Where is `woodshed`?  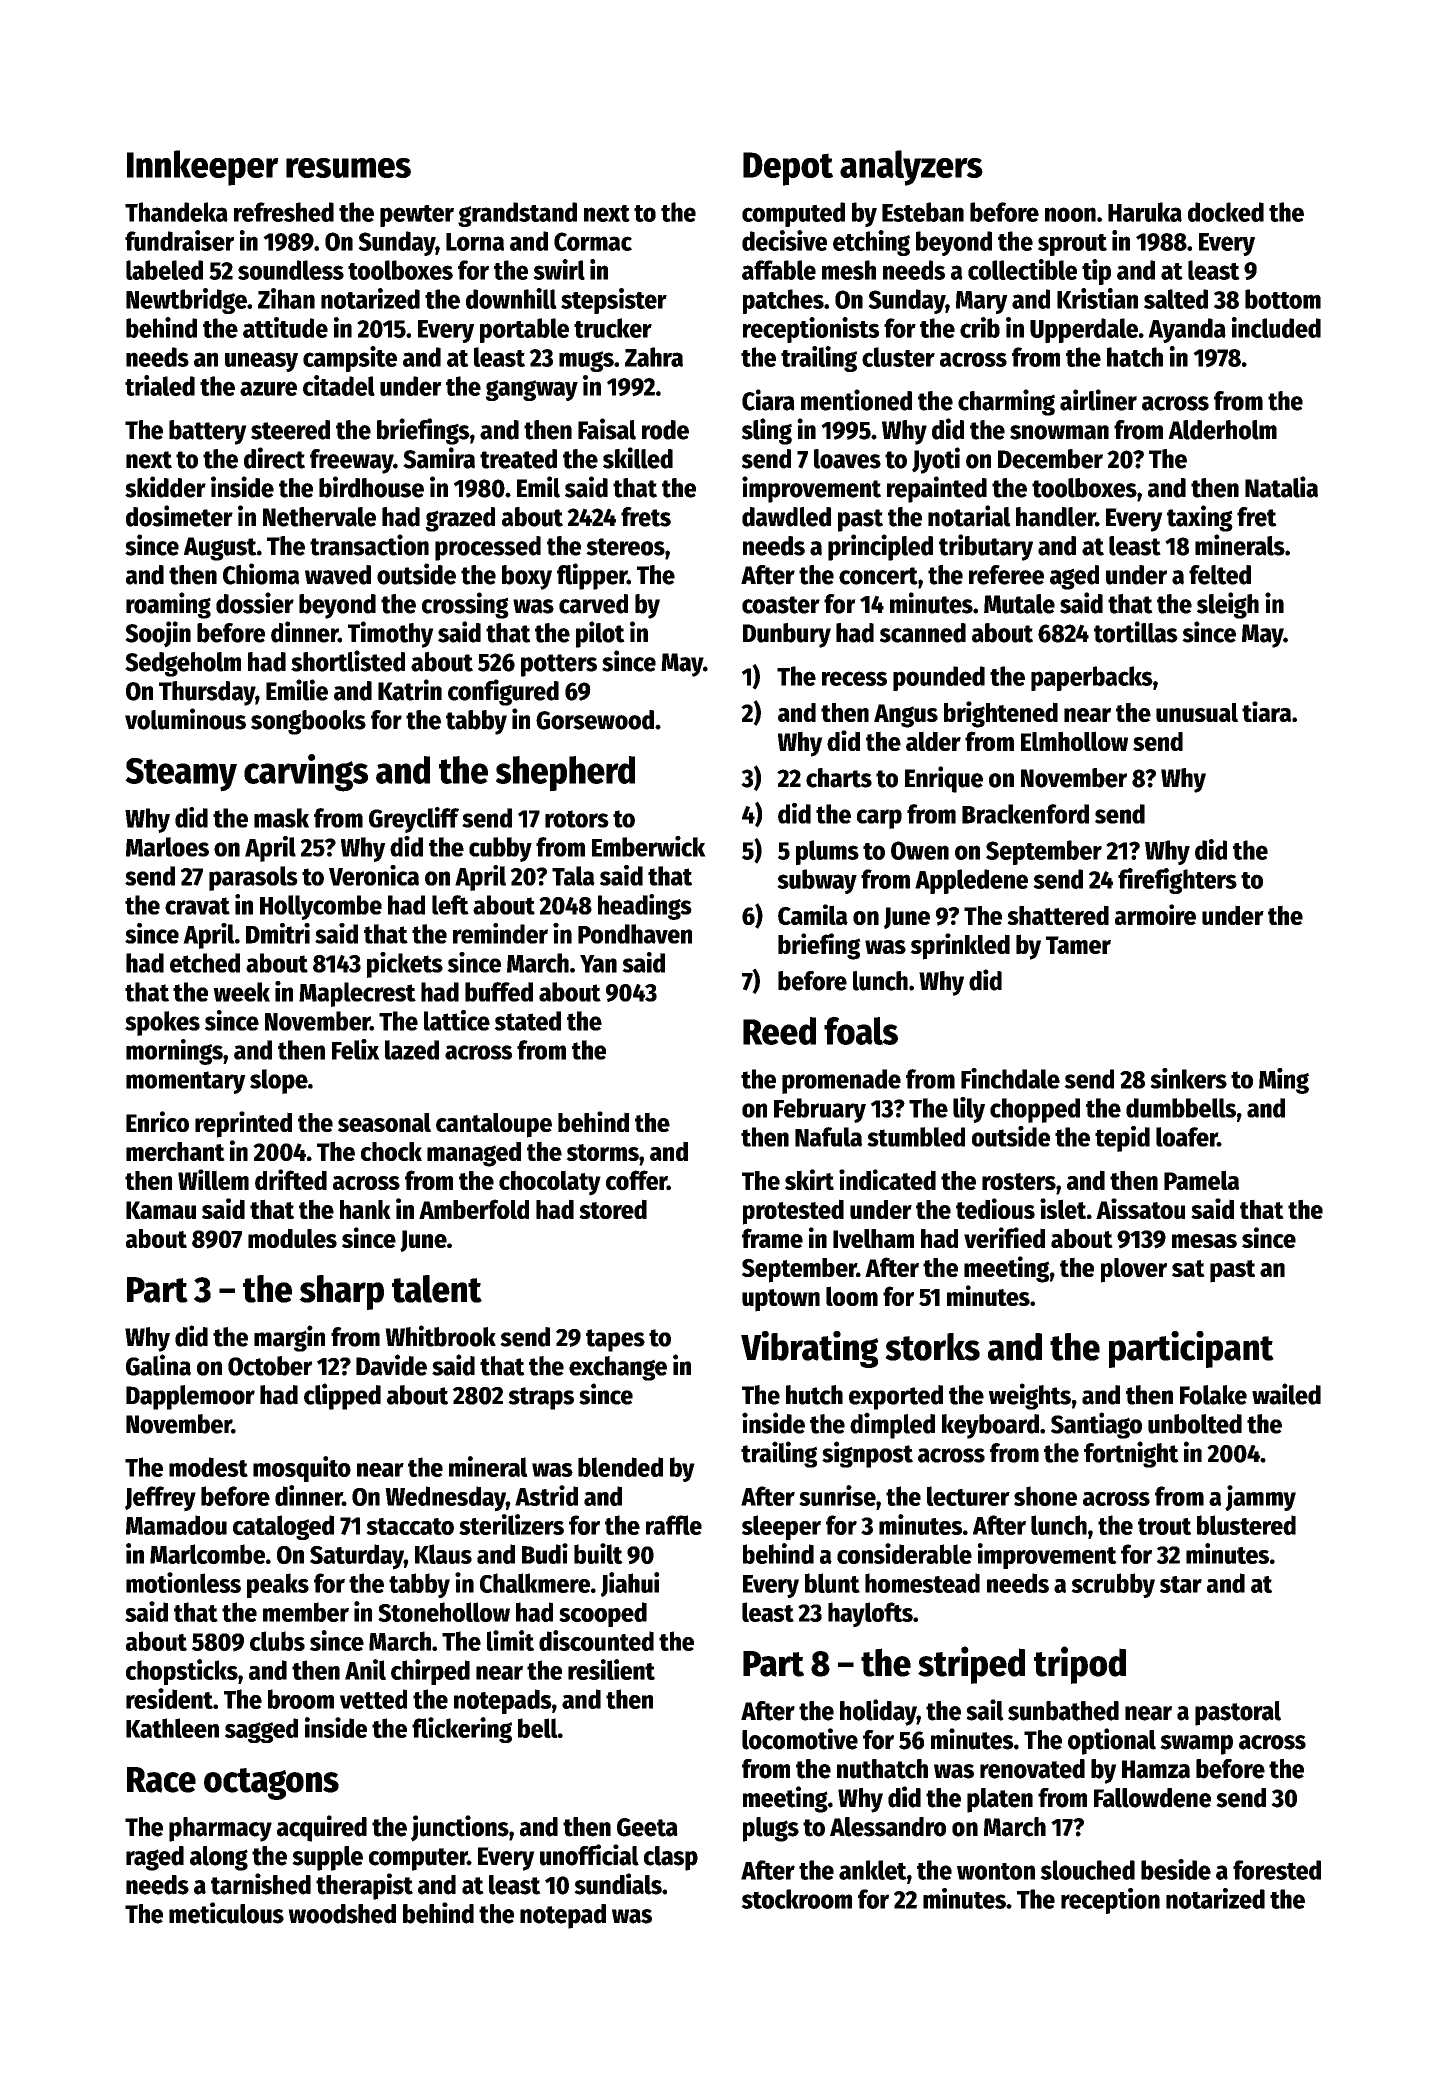
woodshed is located at coordinates (342, 1914).
